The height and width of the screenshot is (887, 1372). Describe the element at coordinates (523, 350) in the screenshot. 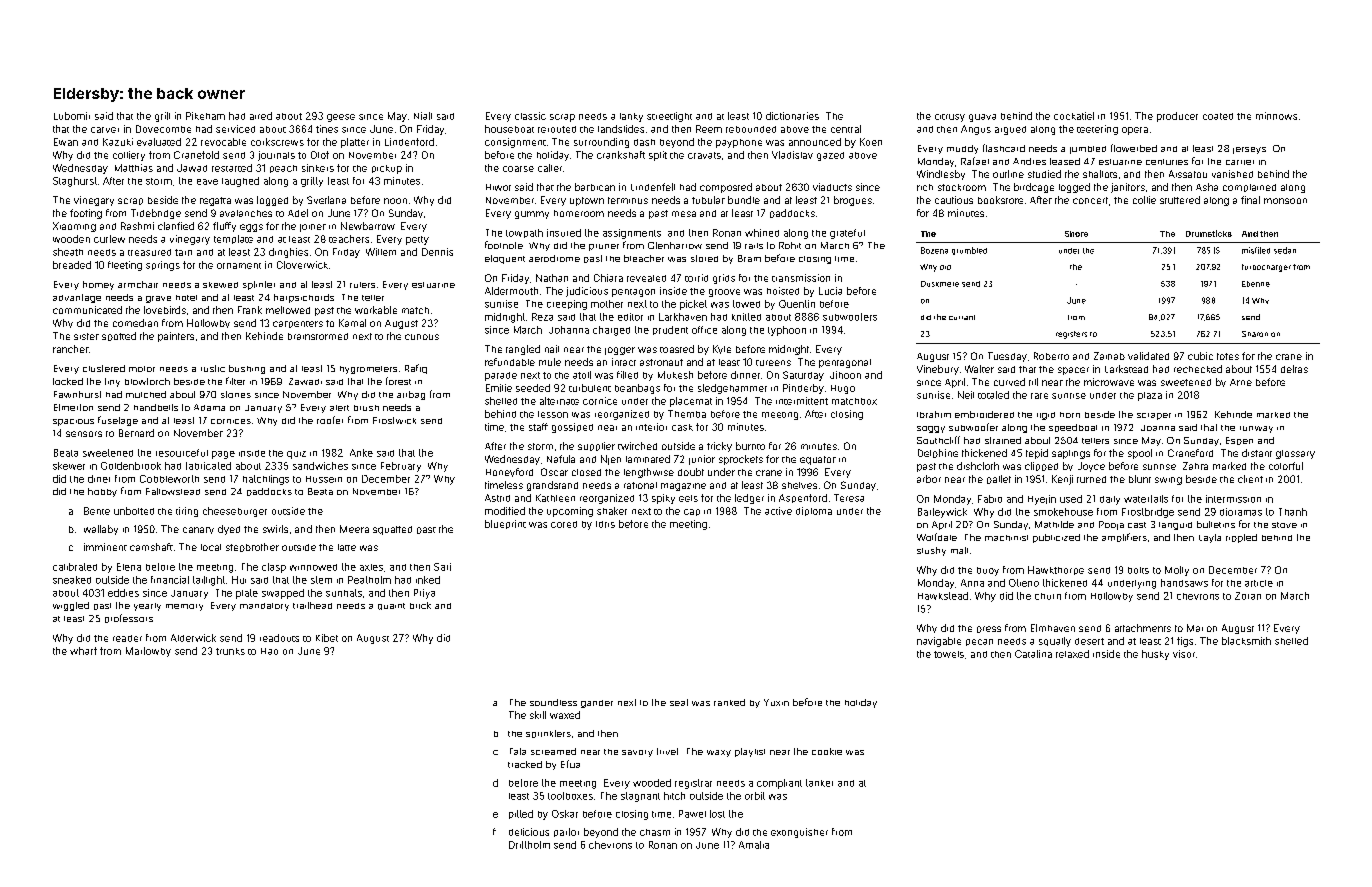

I see `tangled` at that location.
